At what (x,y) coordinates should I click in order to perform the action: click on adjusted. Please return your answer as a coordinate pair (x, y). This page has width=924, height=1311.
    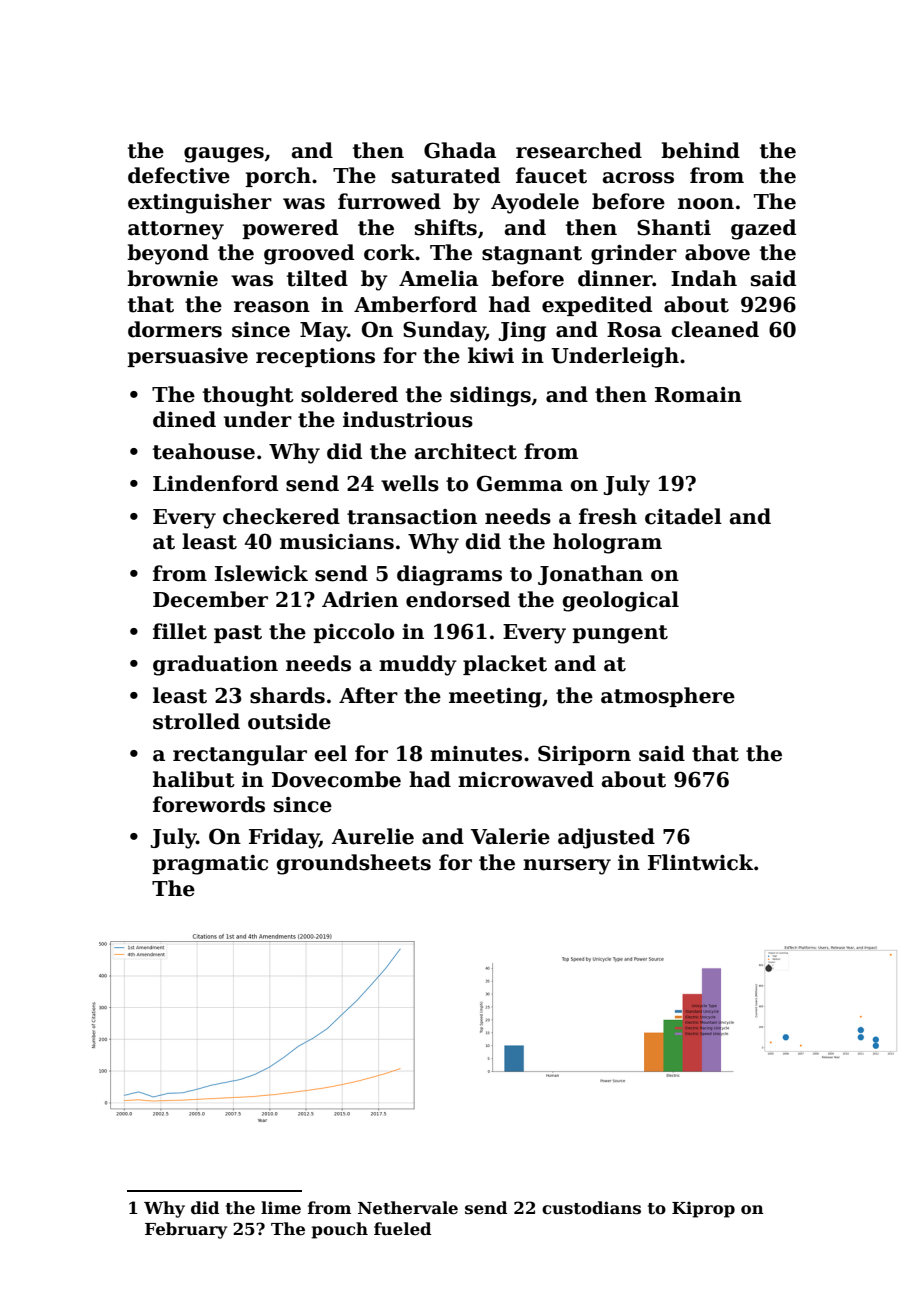
    Looking at the image, I should click on (606, 838).
